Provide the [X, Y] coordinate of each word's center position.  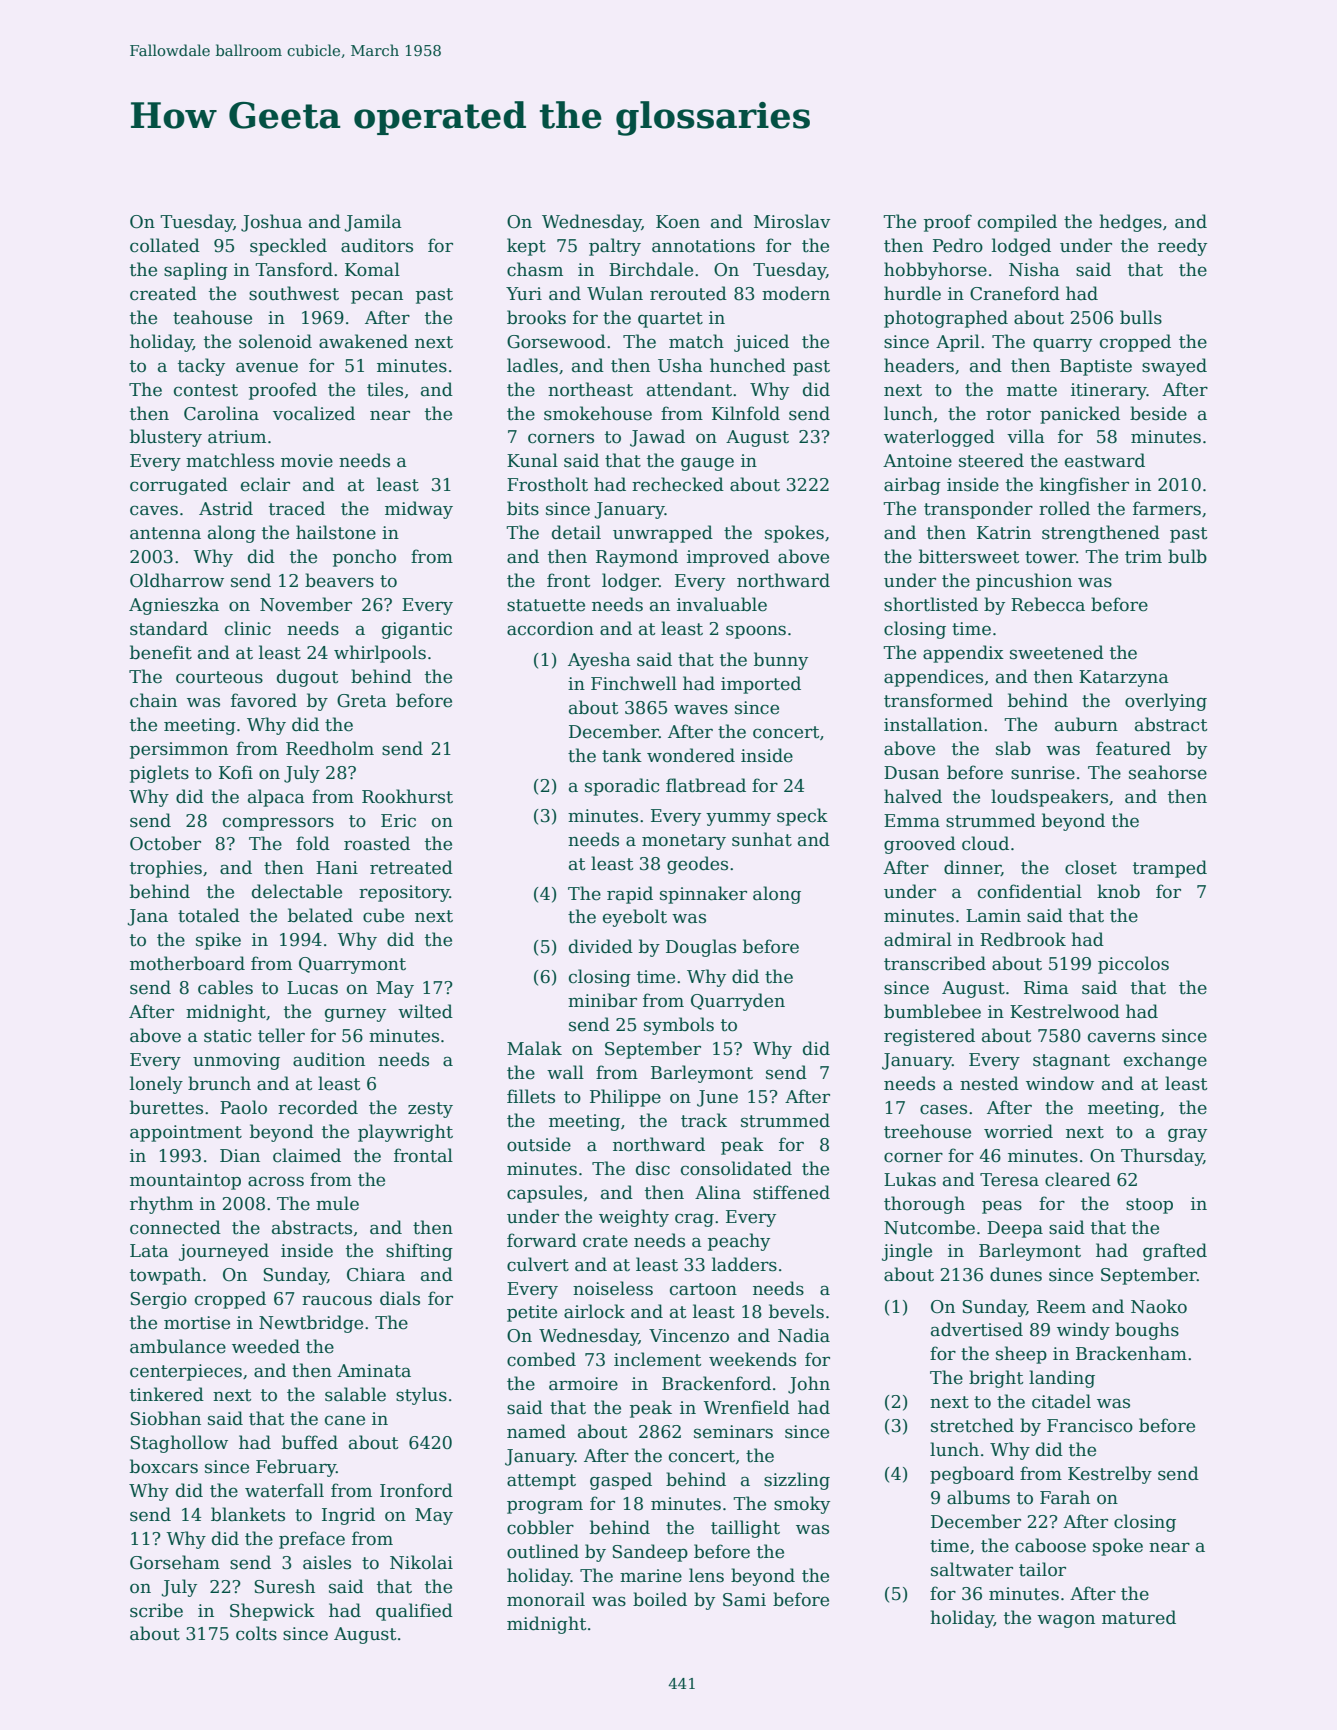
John [809, 1385]
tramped [1170, 869]
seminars [733, 1432]
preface [312, 1540]
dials [400, 1298]
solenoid [275, 341]
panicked [1080, 415]
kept [526, 247]
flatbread [706, 785]
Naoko [1159, 1306]
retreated [411, 867]
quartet [670, 320]
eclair [265, 484]
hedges [1130, 223]
